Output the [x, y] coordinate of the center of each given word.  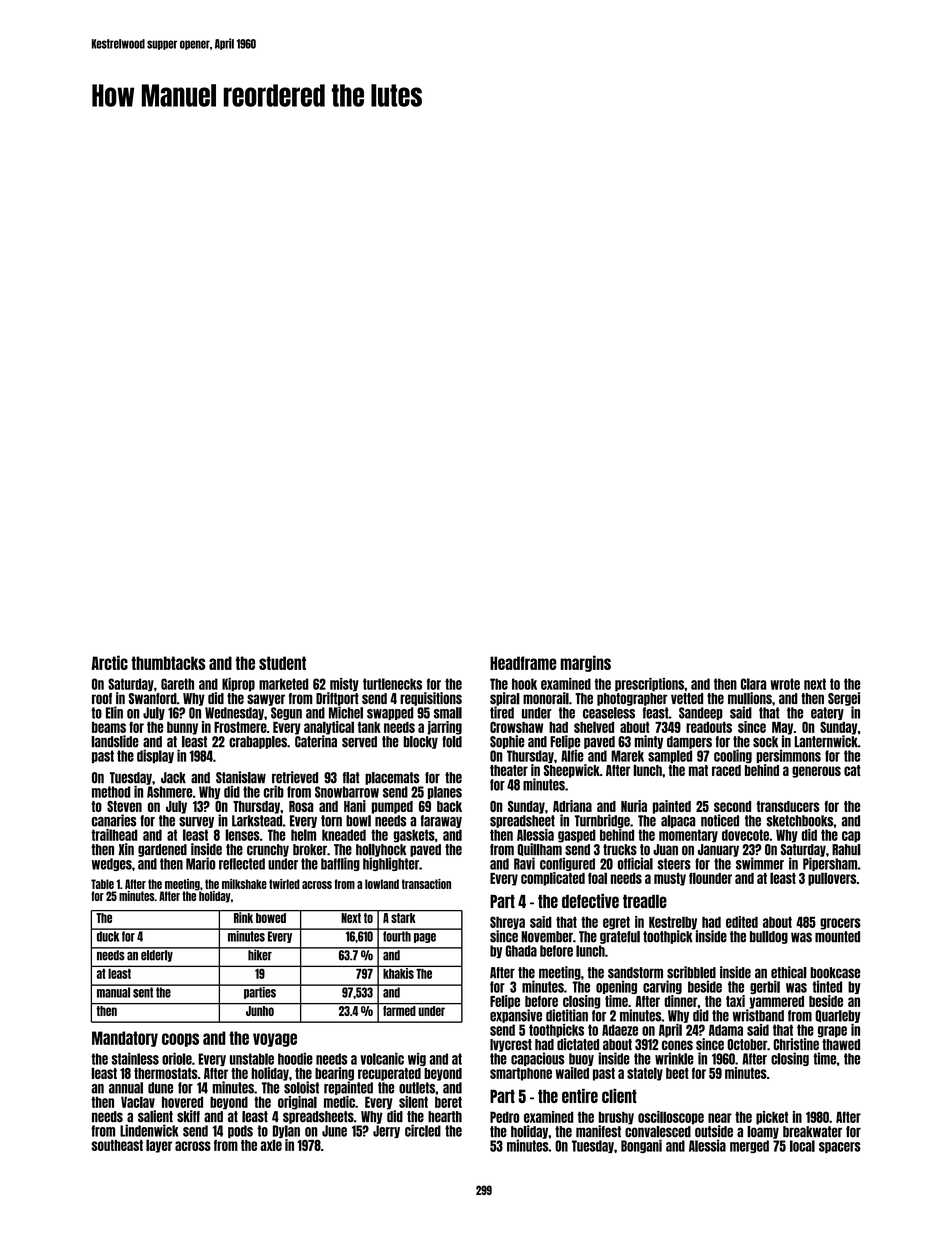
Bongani [641, 1146]
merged [749, 1146]
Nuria [634, 806]
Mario [201, 863]
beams [109, 727]
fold [452, 742]
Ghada [521, 951]
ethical [789, 972]
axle [271, 1145]
